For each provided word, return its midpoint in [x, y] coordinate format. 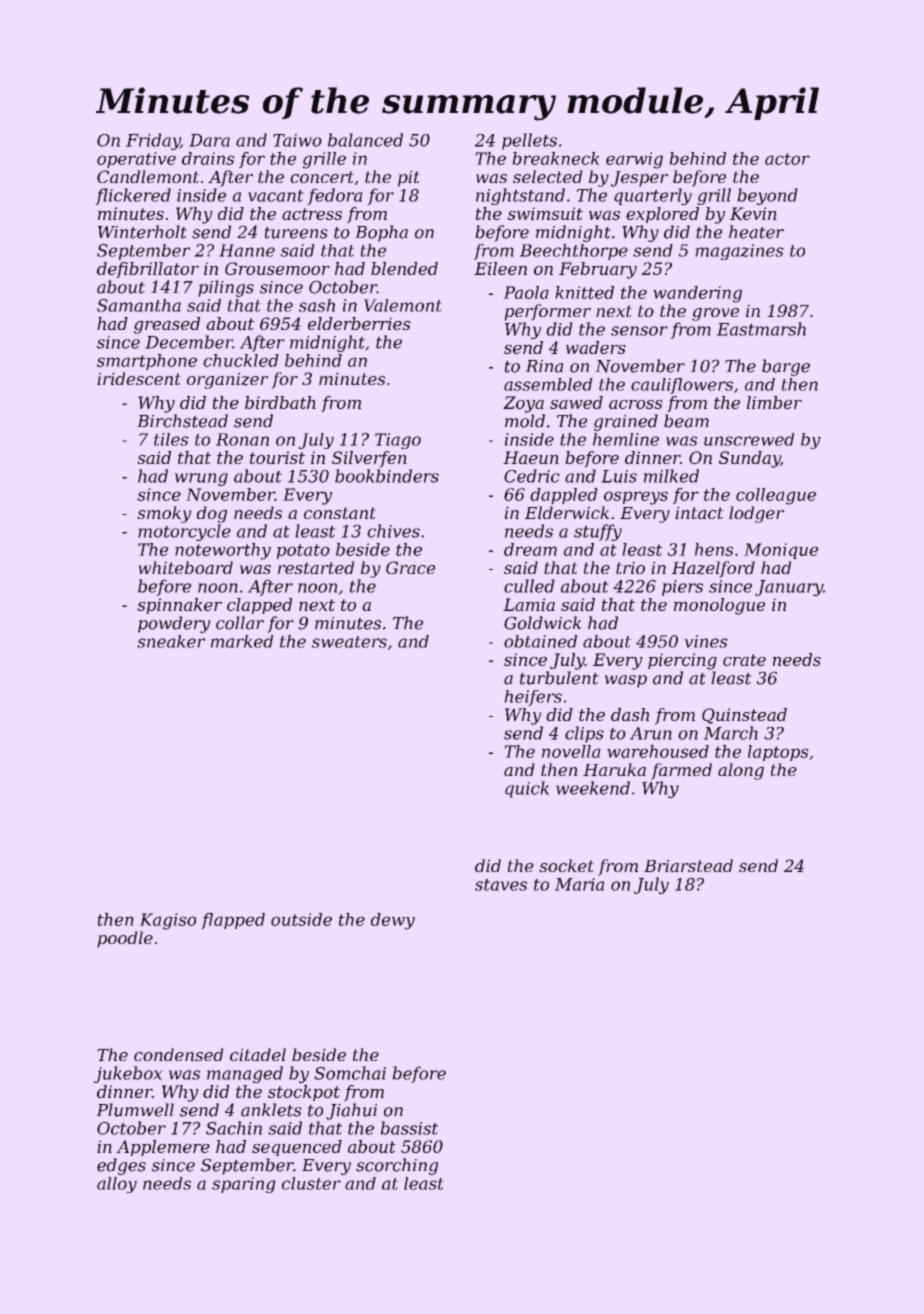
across [636, 404]
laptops [778, 753]
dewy [393, 921]
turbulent [559, 678]
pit [409, 178]
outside [301, 919]
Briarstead [688, 865]
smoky [164, 514]
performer [547, 312]
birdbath [280, 402]
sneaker [171, 641]
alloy [117, 1185]
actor [787, 159]
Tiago [398, 441]
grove [715, 314]
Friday [153, 141]
